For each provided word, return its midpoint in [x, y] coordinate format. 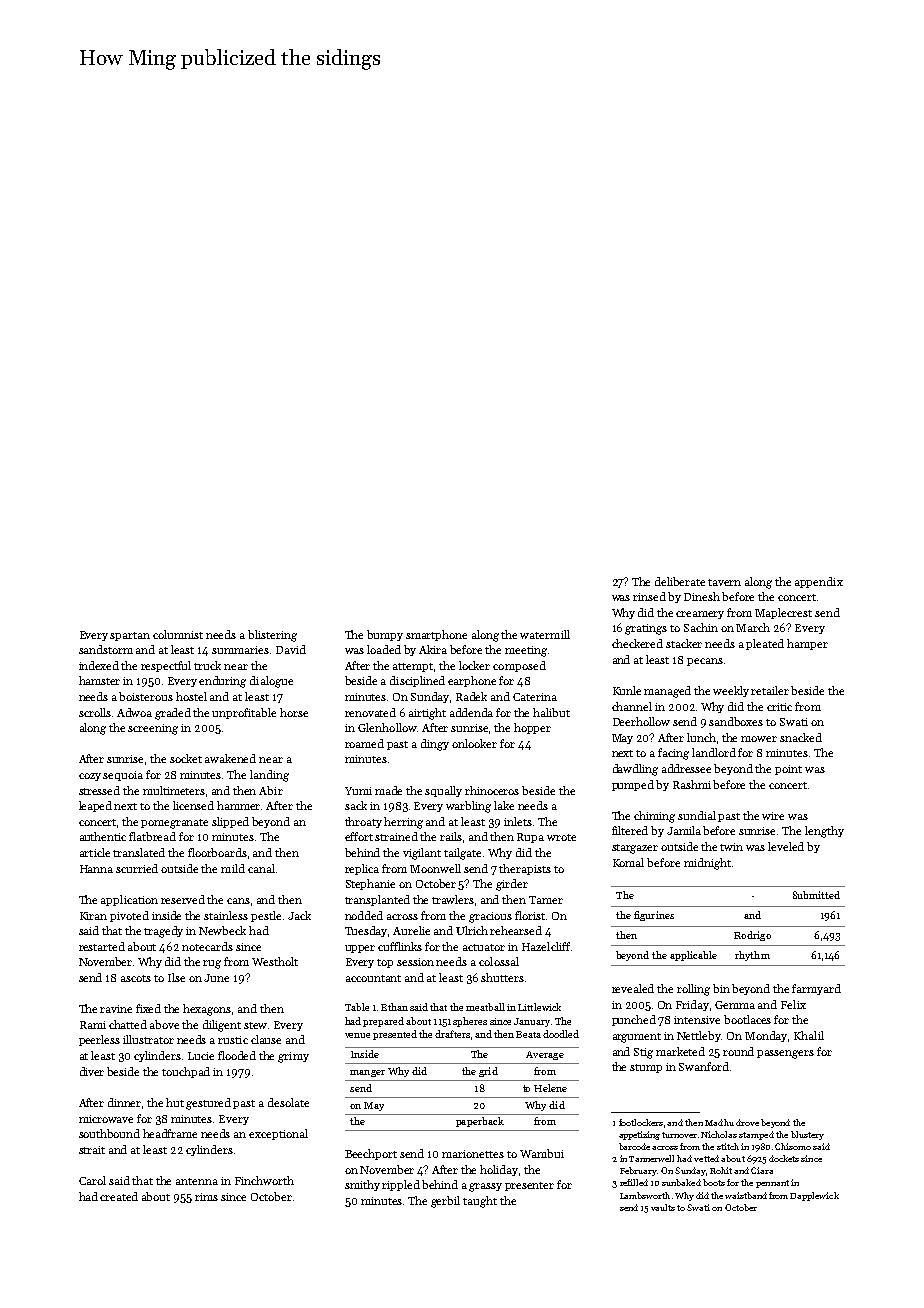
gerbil [445, 1202]
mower [759, 739]
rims [206, 1197]
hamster [99, 680]
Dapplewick [814, 1196]
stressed [99, 790]
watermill [545, 634]
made [388, 790]
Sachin [701, 627]
